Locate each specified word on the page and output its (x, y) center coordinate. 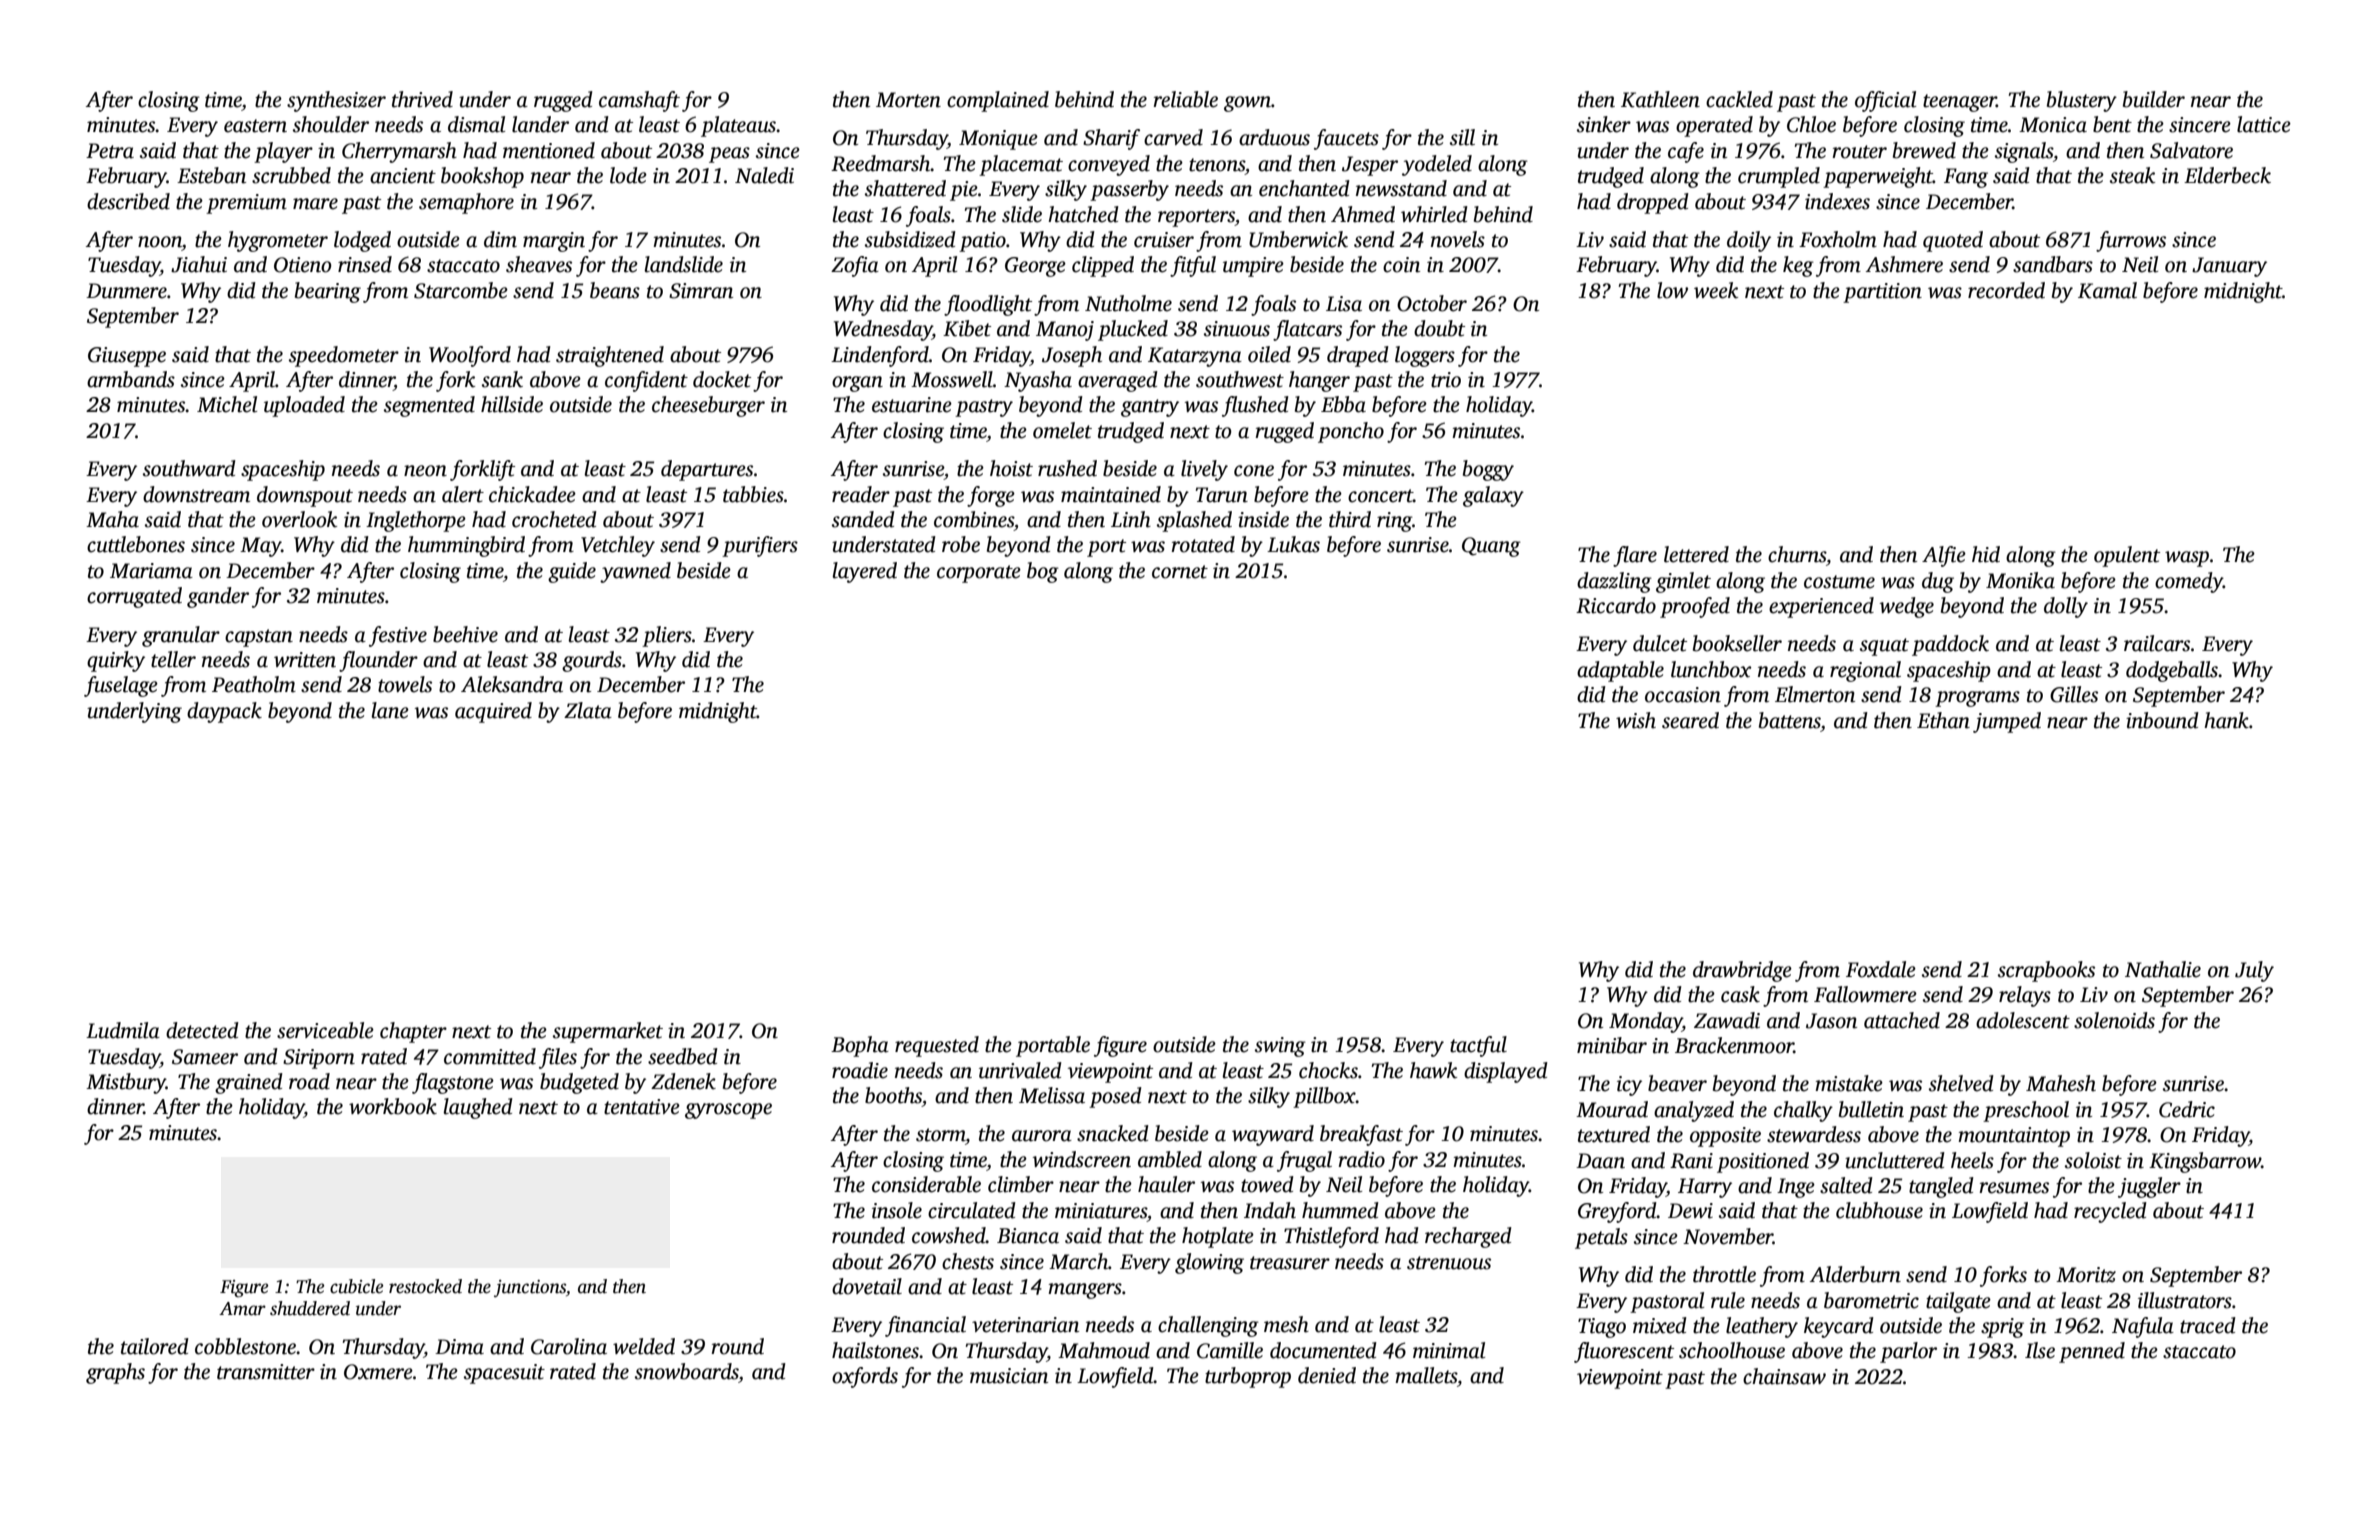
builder (2154, 99)
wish (1636, 720)
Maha (112, 519)
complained (998, 101)
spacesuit (504, 1374)
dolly (2066, 607)
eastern (255, 126)
